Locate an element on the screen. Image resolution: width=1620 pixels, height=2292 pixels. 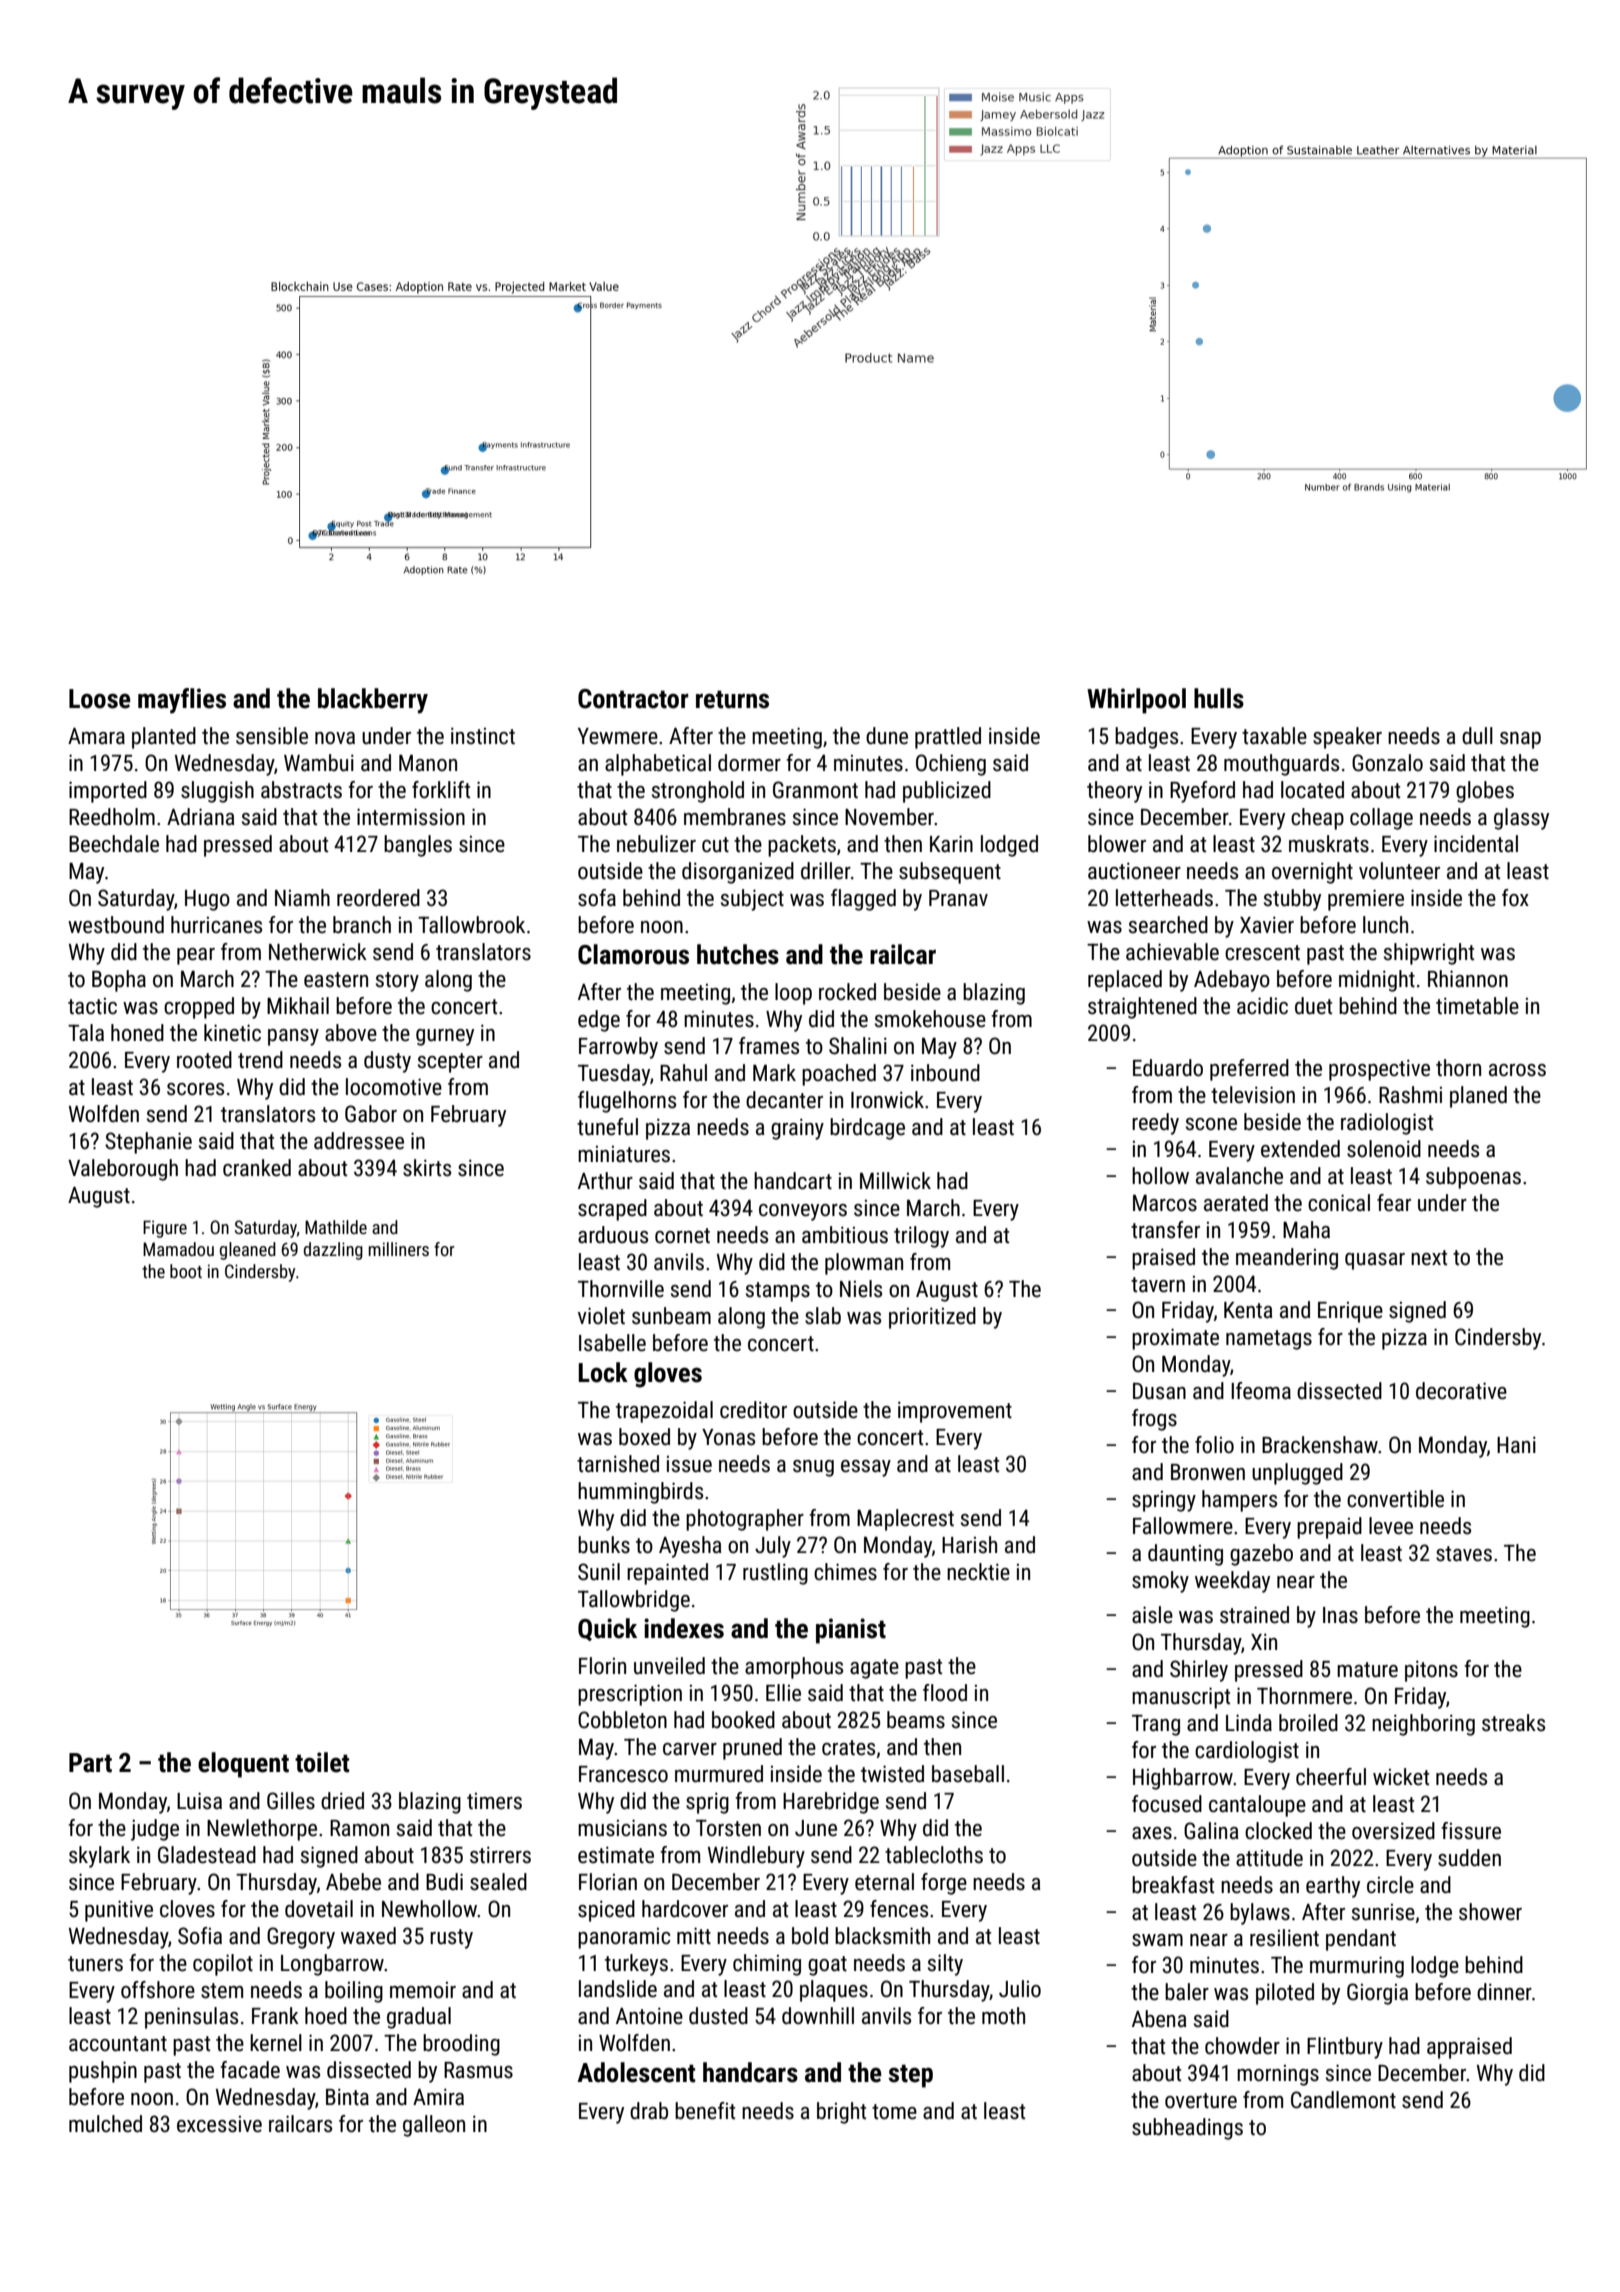
repainted is located at coordinates (667, 1574).
